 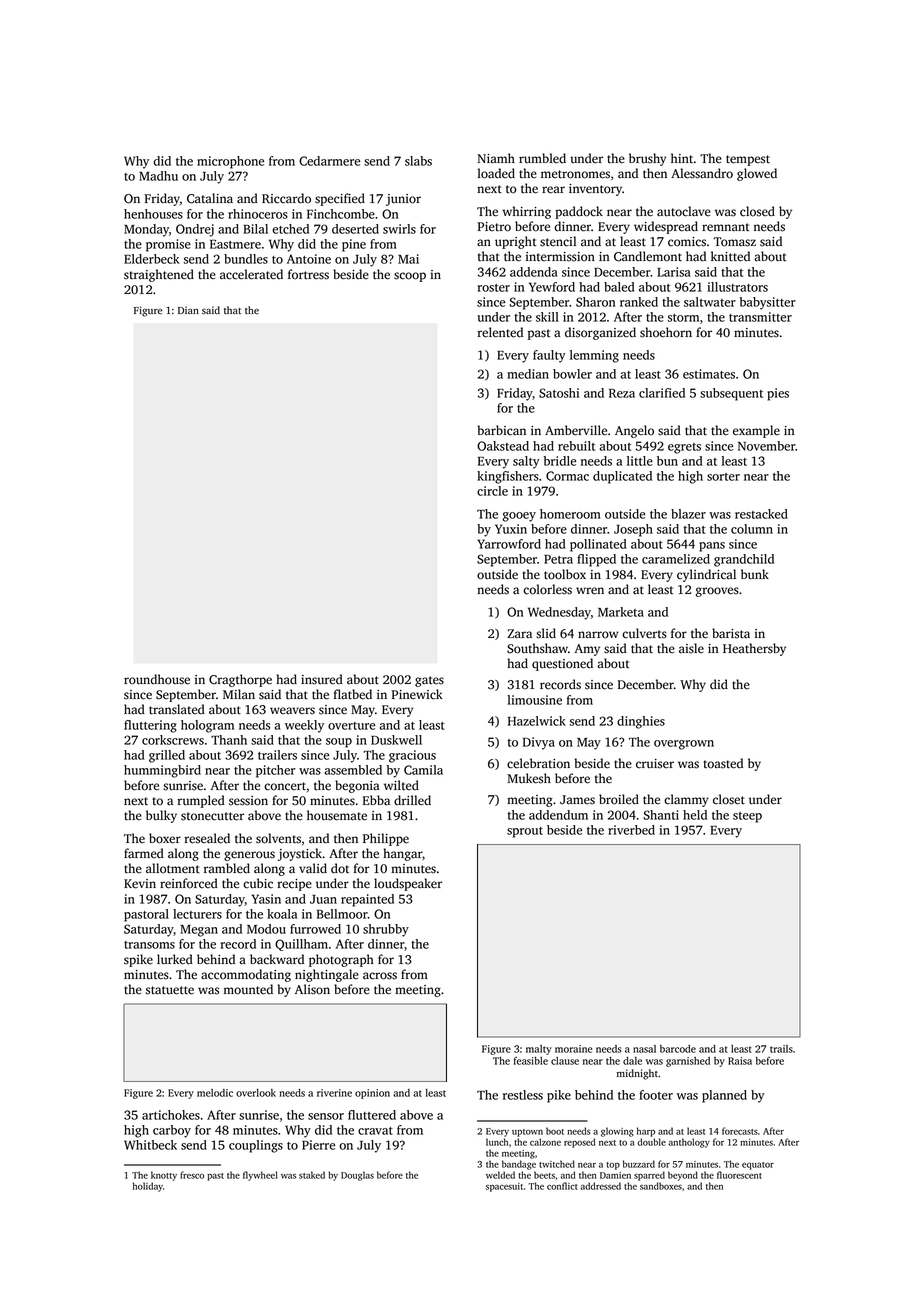 I want to click on Madhu, so click(x=158, y=176).
